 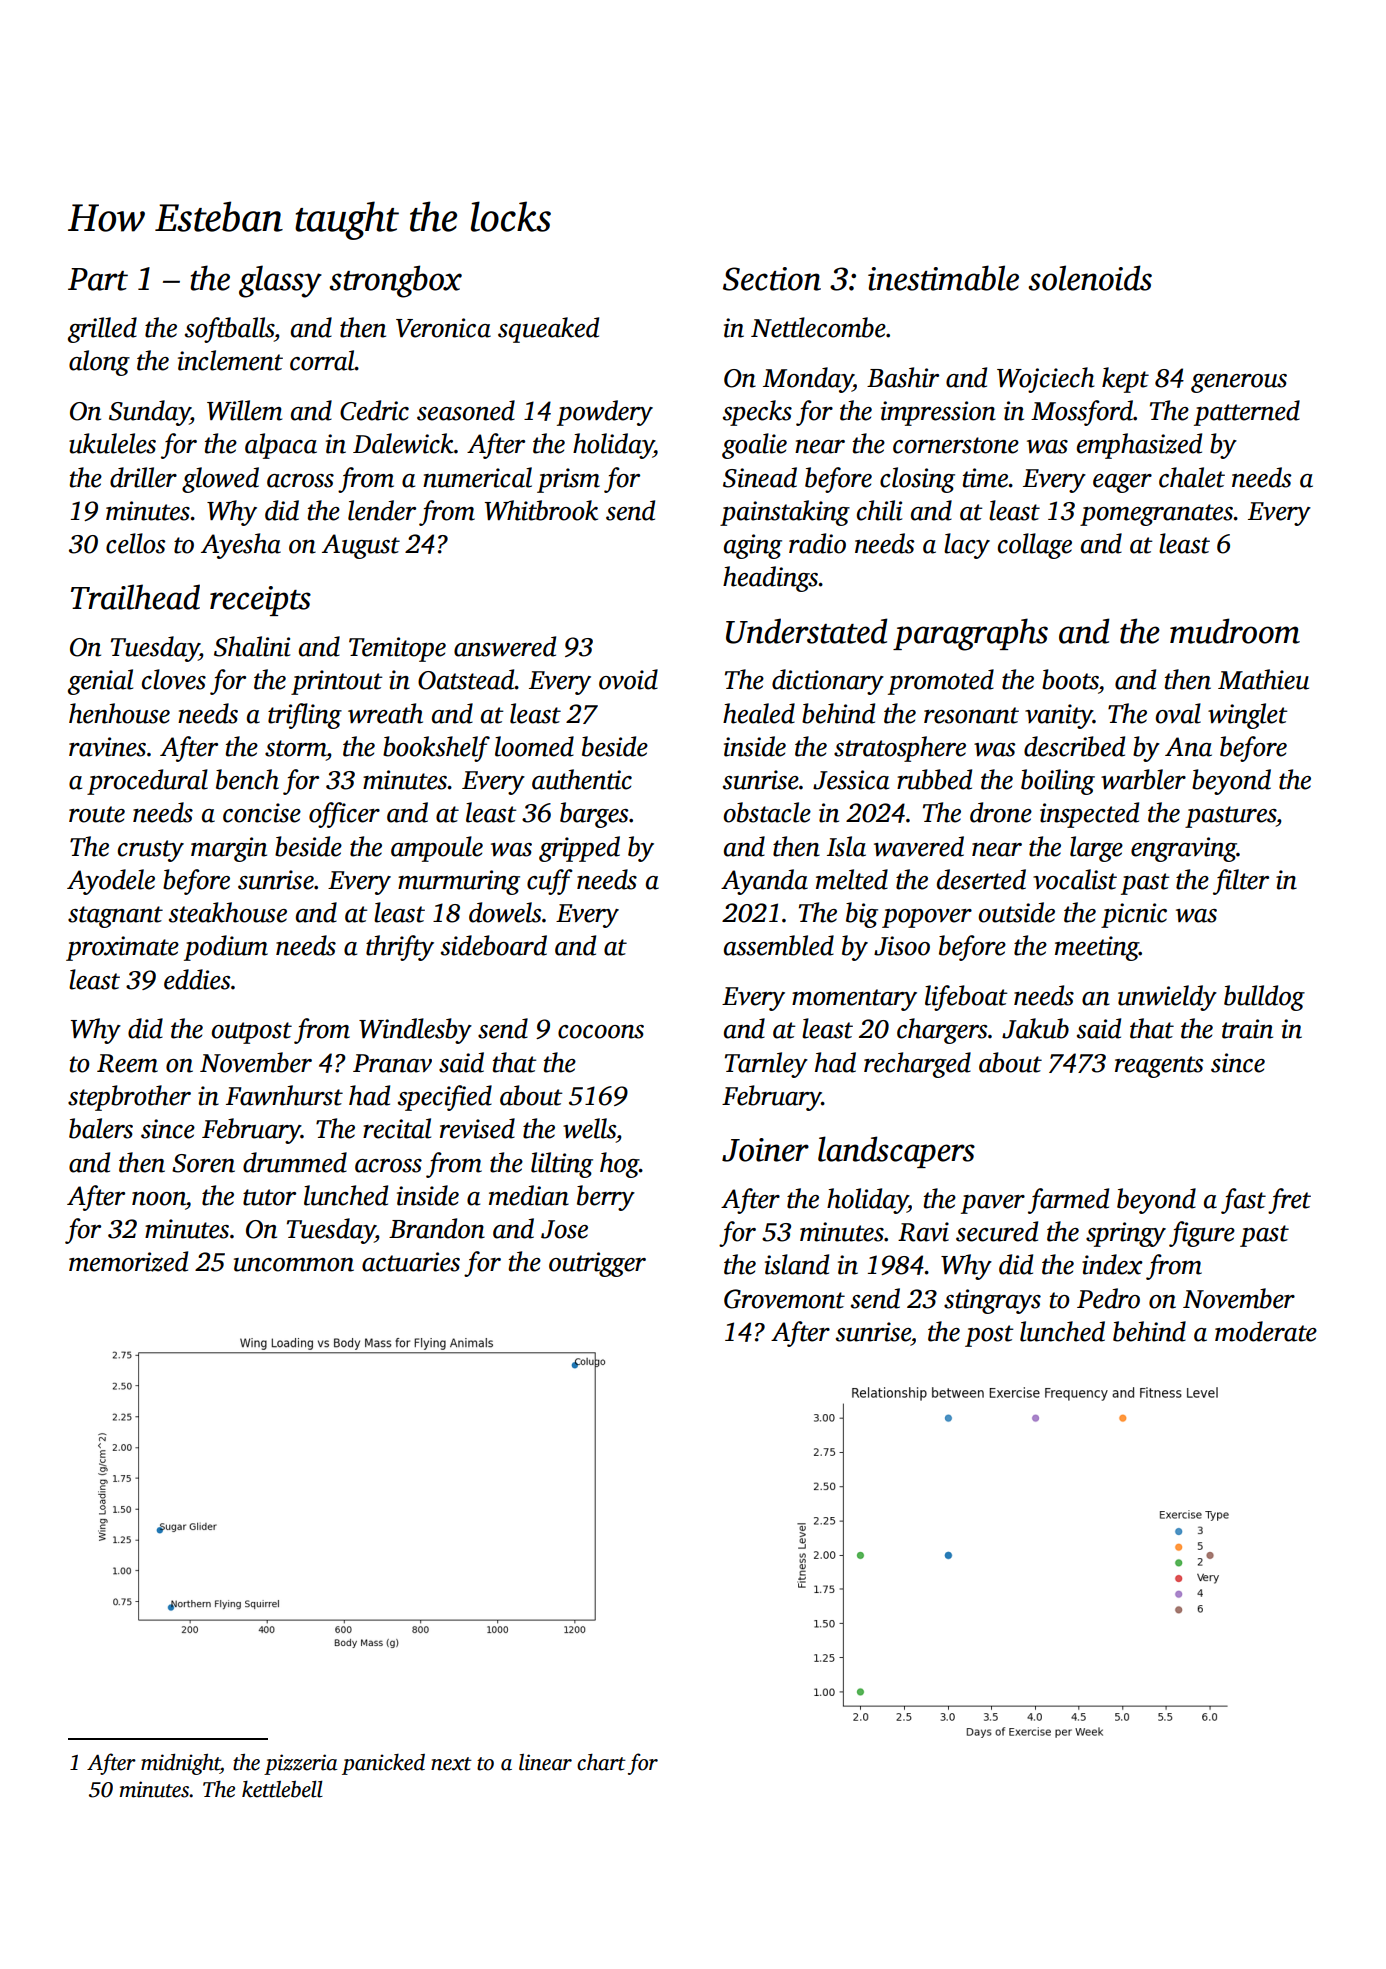 I want to click on chart, so click(x=601, y=1762).
